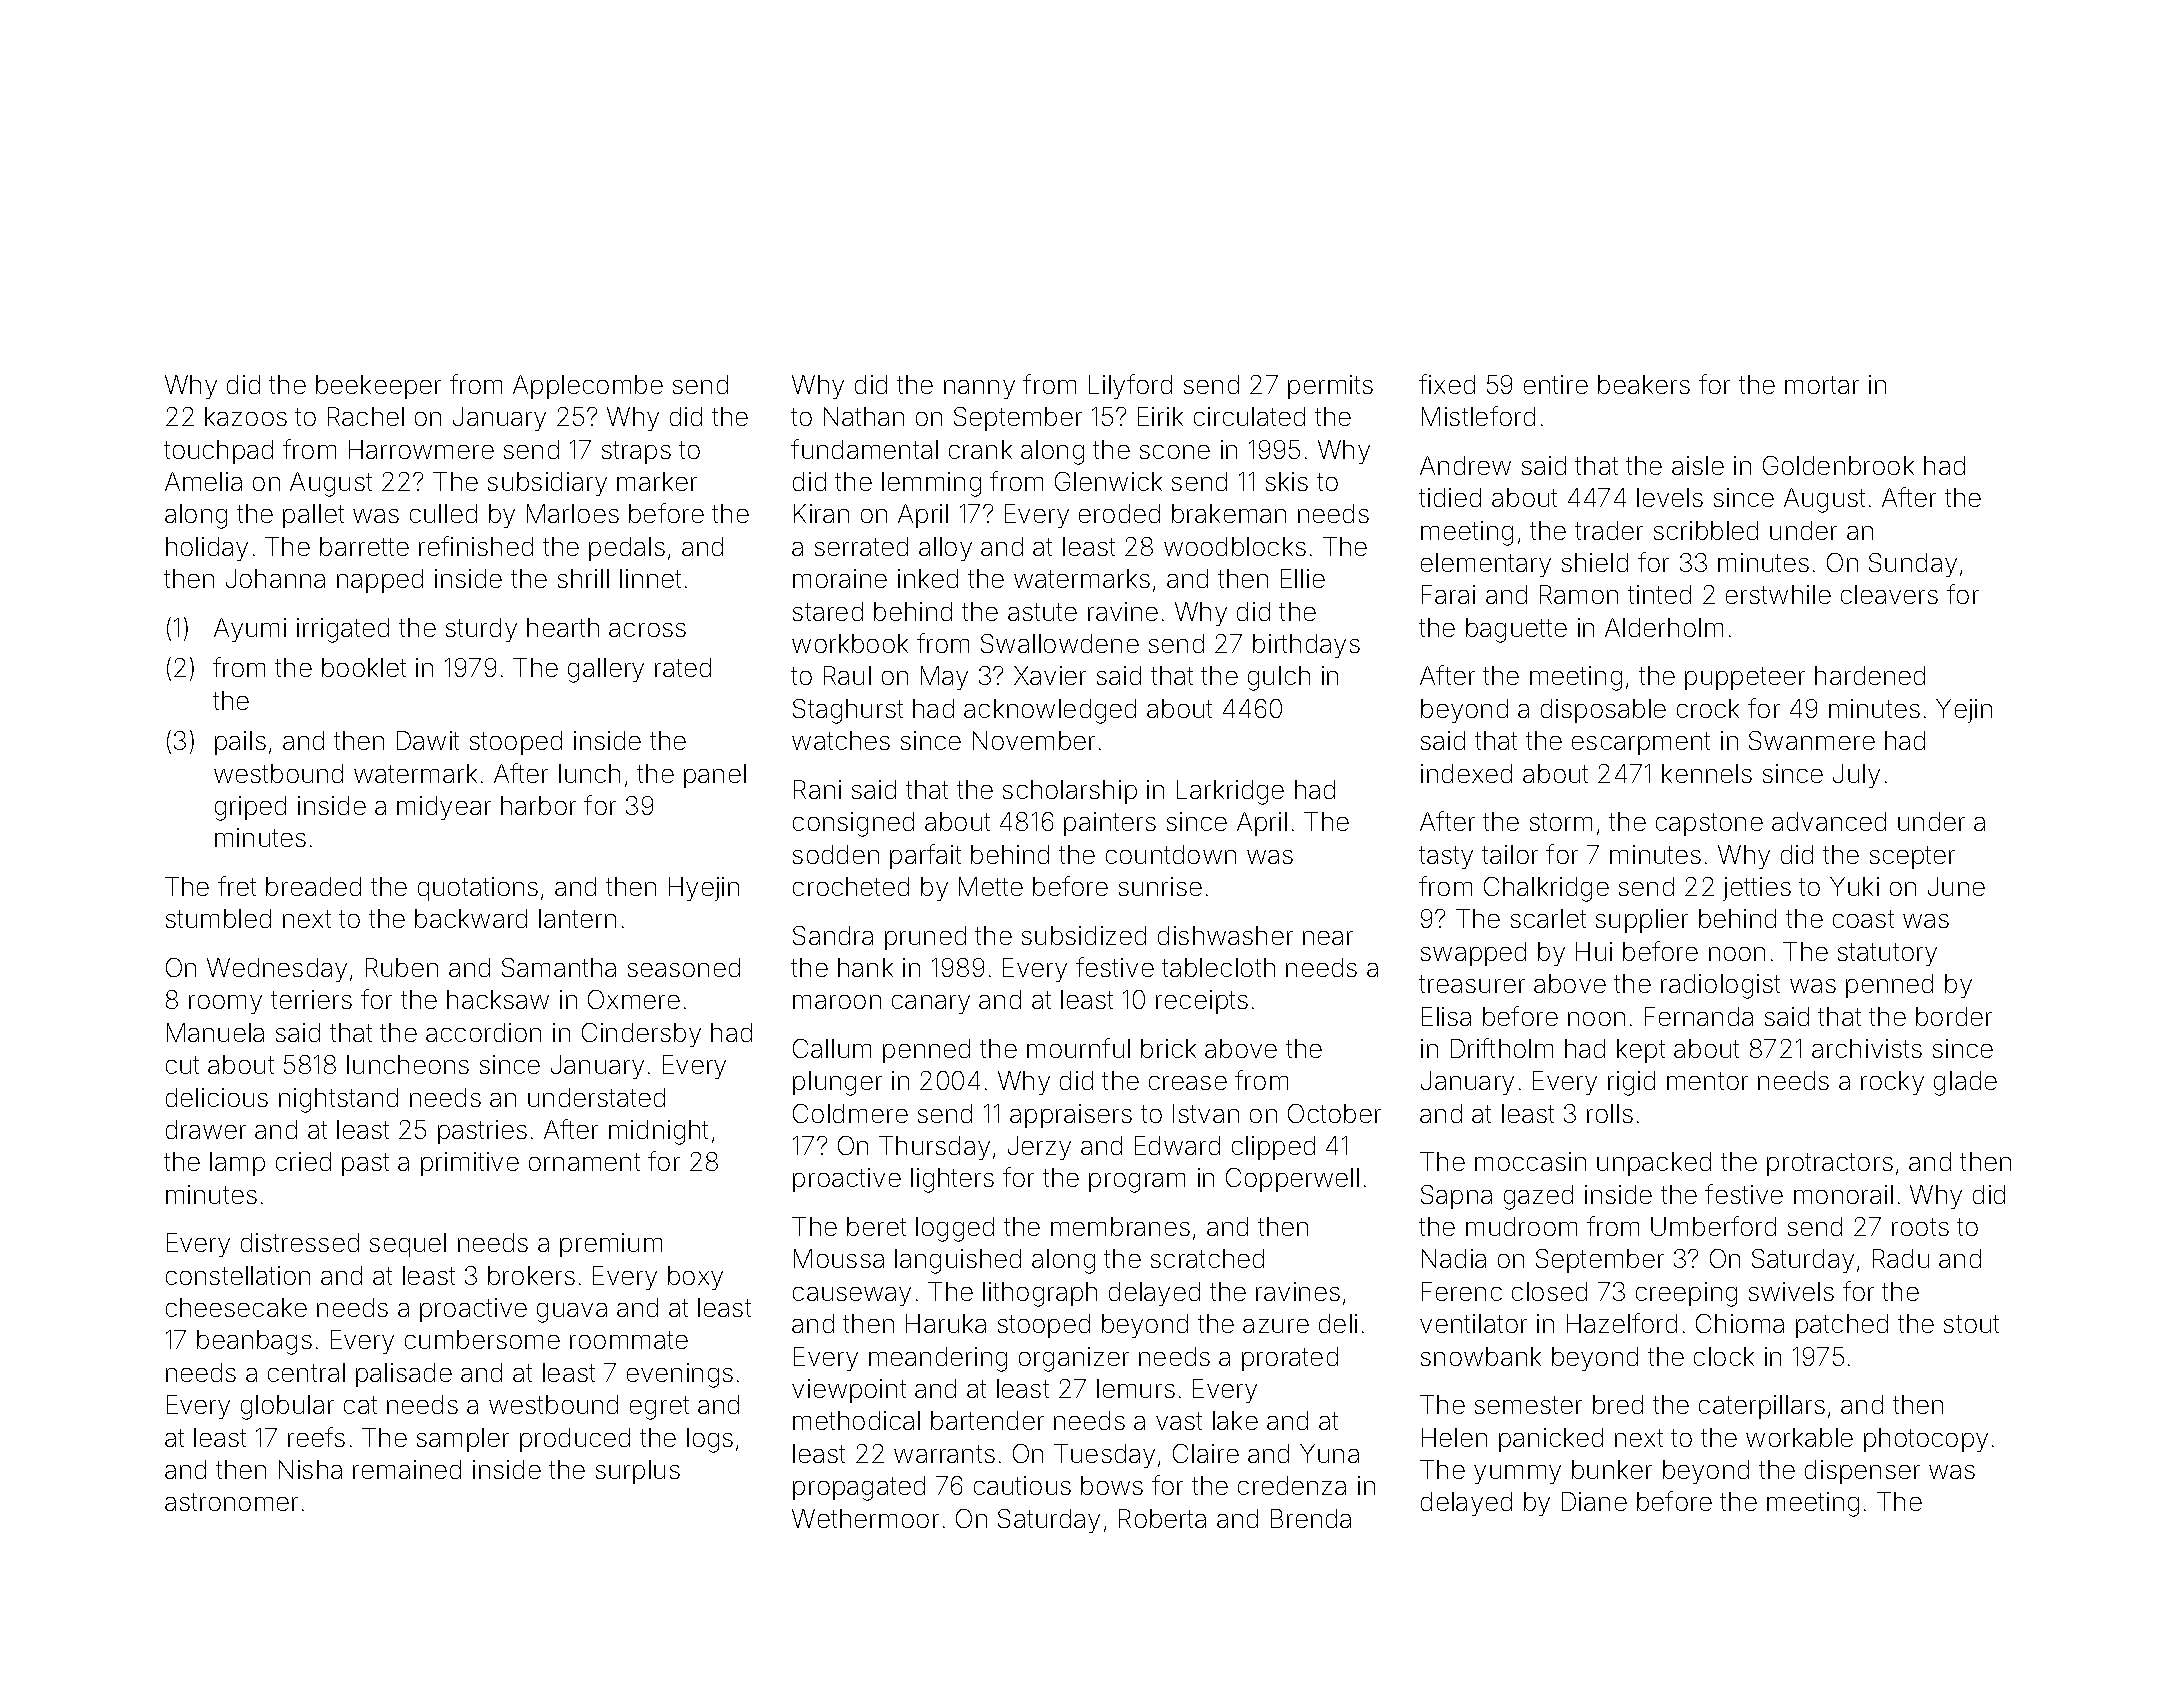  What do you see at coordinates (1119, 513) in the image?
I see `eroded` at bounding box center [1119, 513].
